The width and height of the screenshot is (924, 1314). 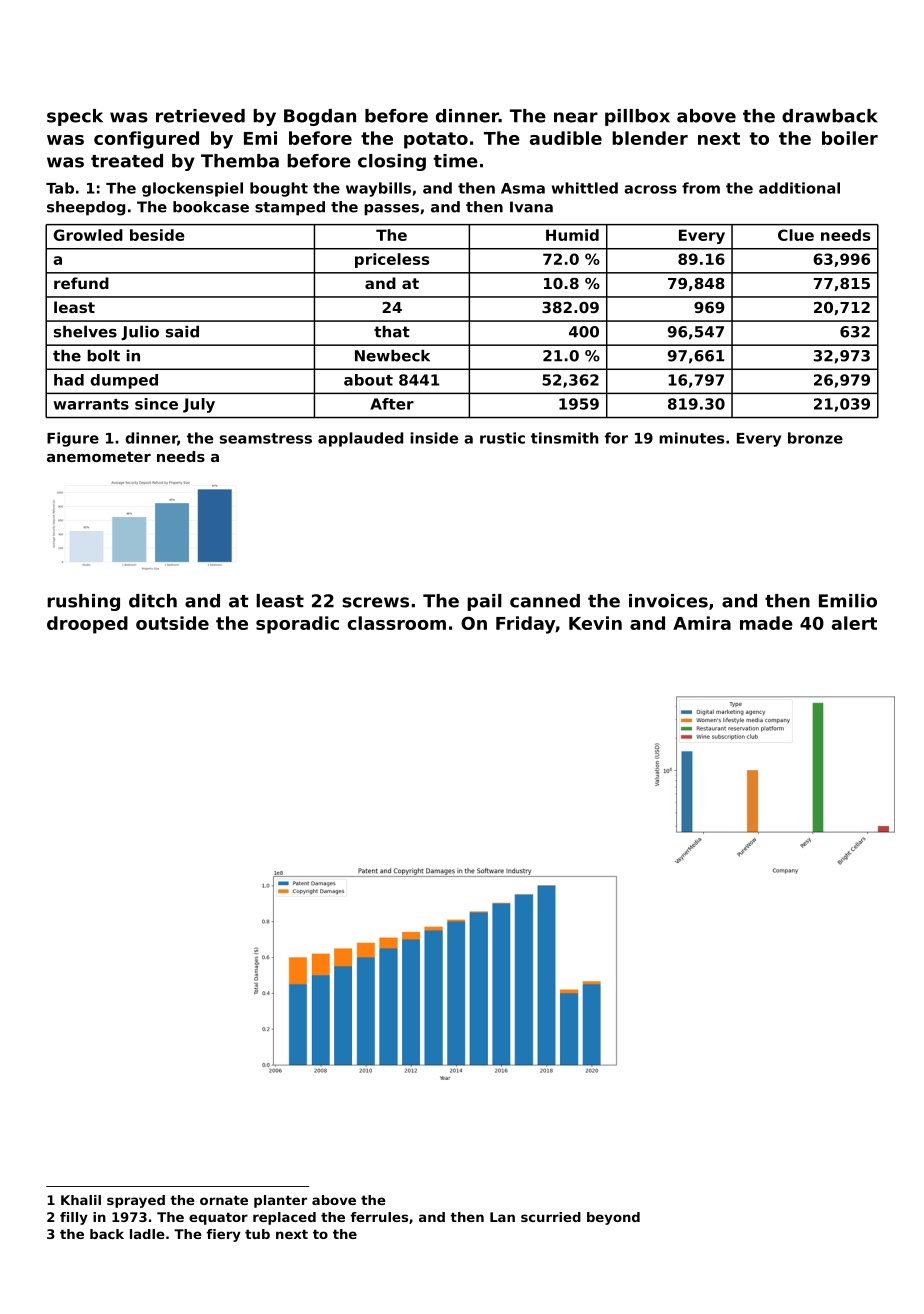 What do you see at coordinates (702, 623) in the screenshot?
I see `Amira` at bounding box center [702, 623].
